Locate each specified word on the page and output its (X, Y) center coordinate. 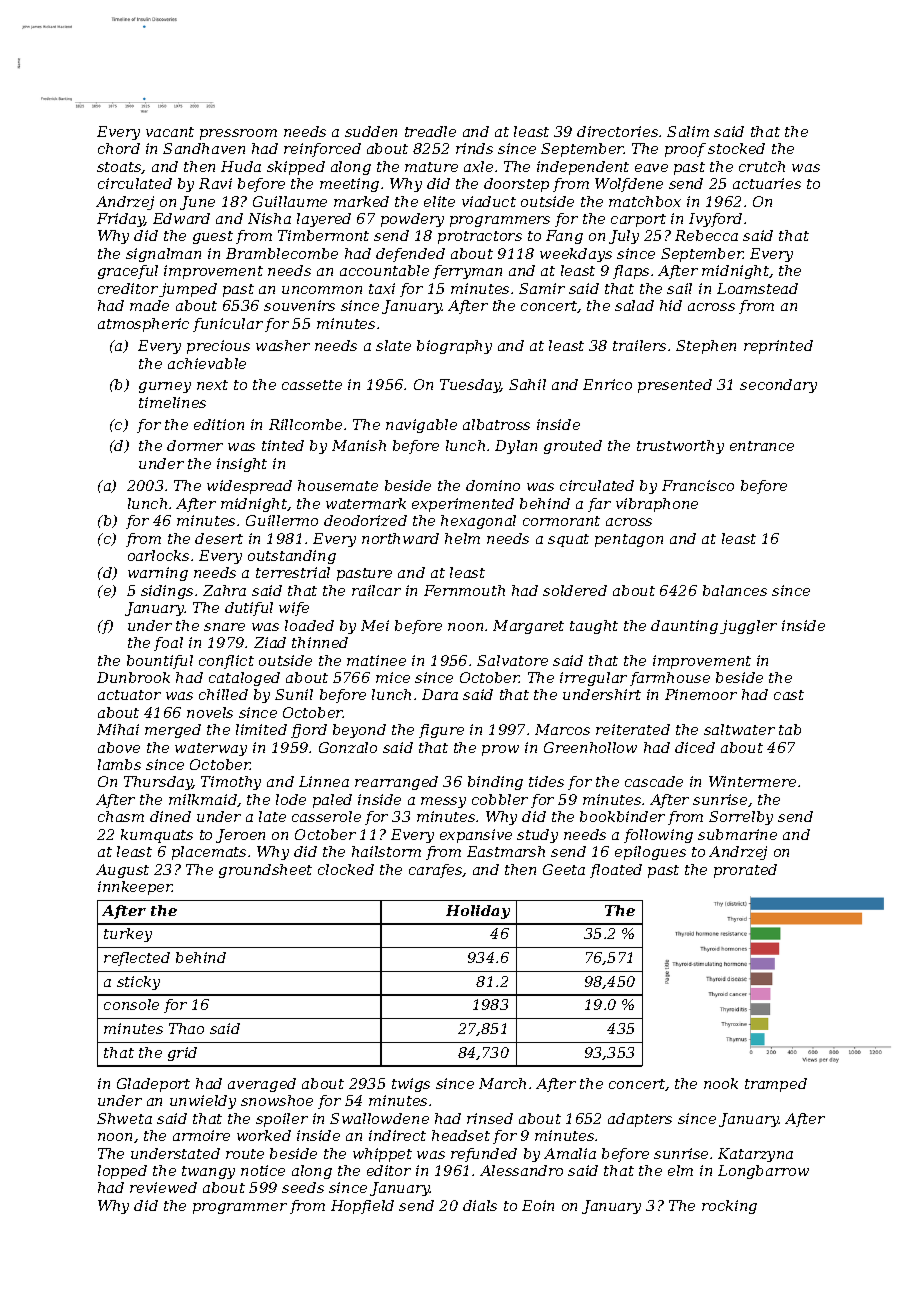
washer (283, 345)
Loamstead (757, 288)
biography (454, 347)
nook (721, 1083)
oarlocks (158, 555)
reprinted (778, 347)
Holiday (478, 912)
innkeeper (135, 888)
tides (546, 781)
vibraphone (657, 505)
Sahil (527, 384)
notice (263, 1170)
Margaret (528, 627)
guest (213, 237)
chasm (121, 816)
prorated (745, 871)
